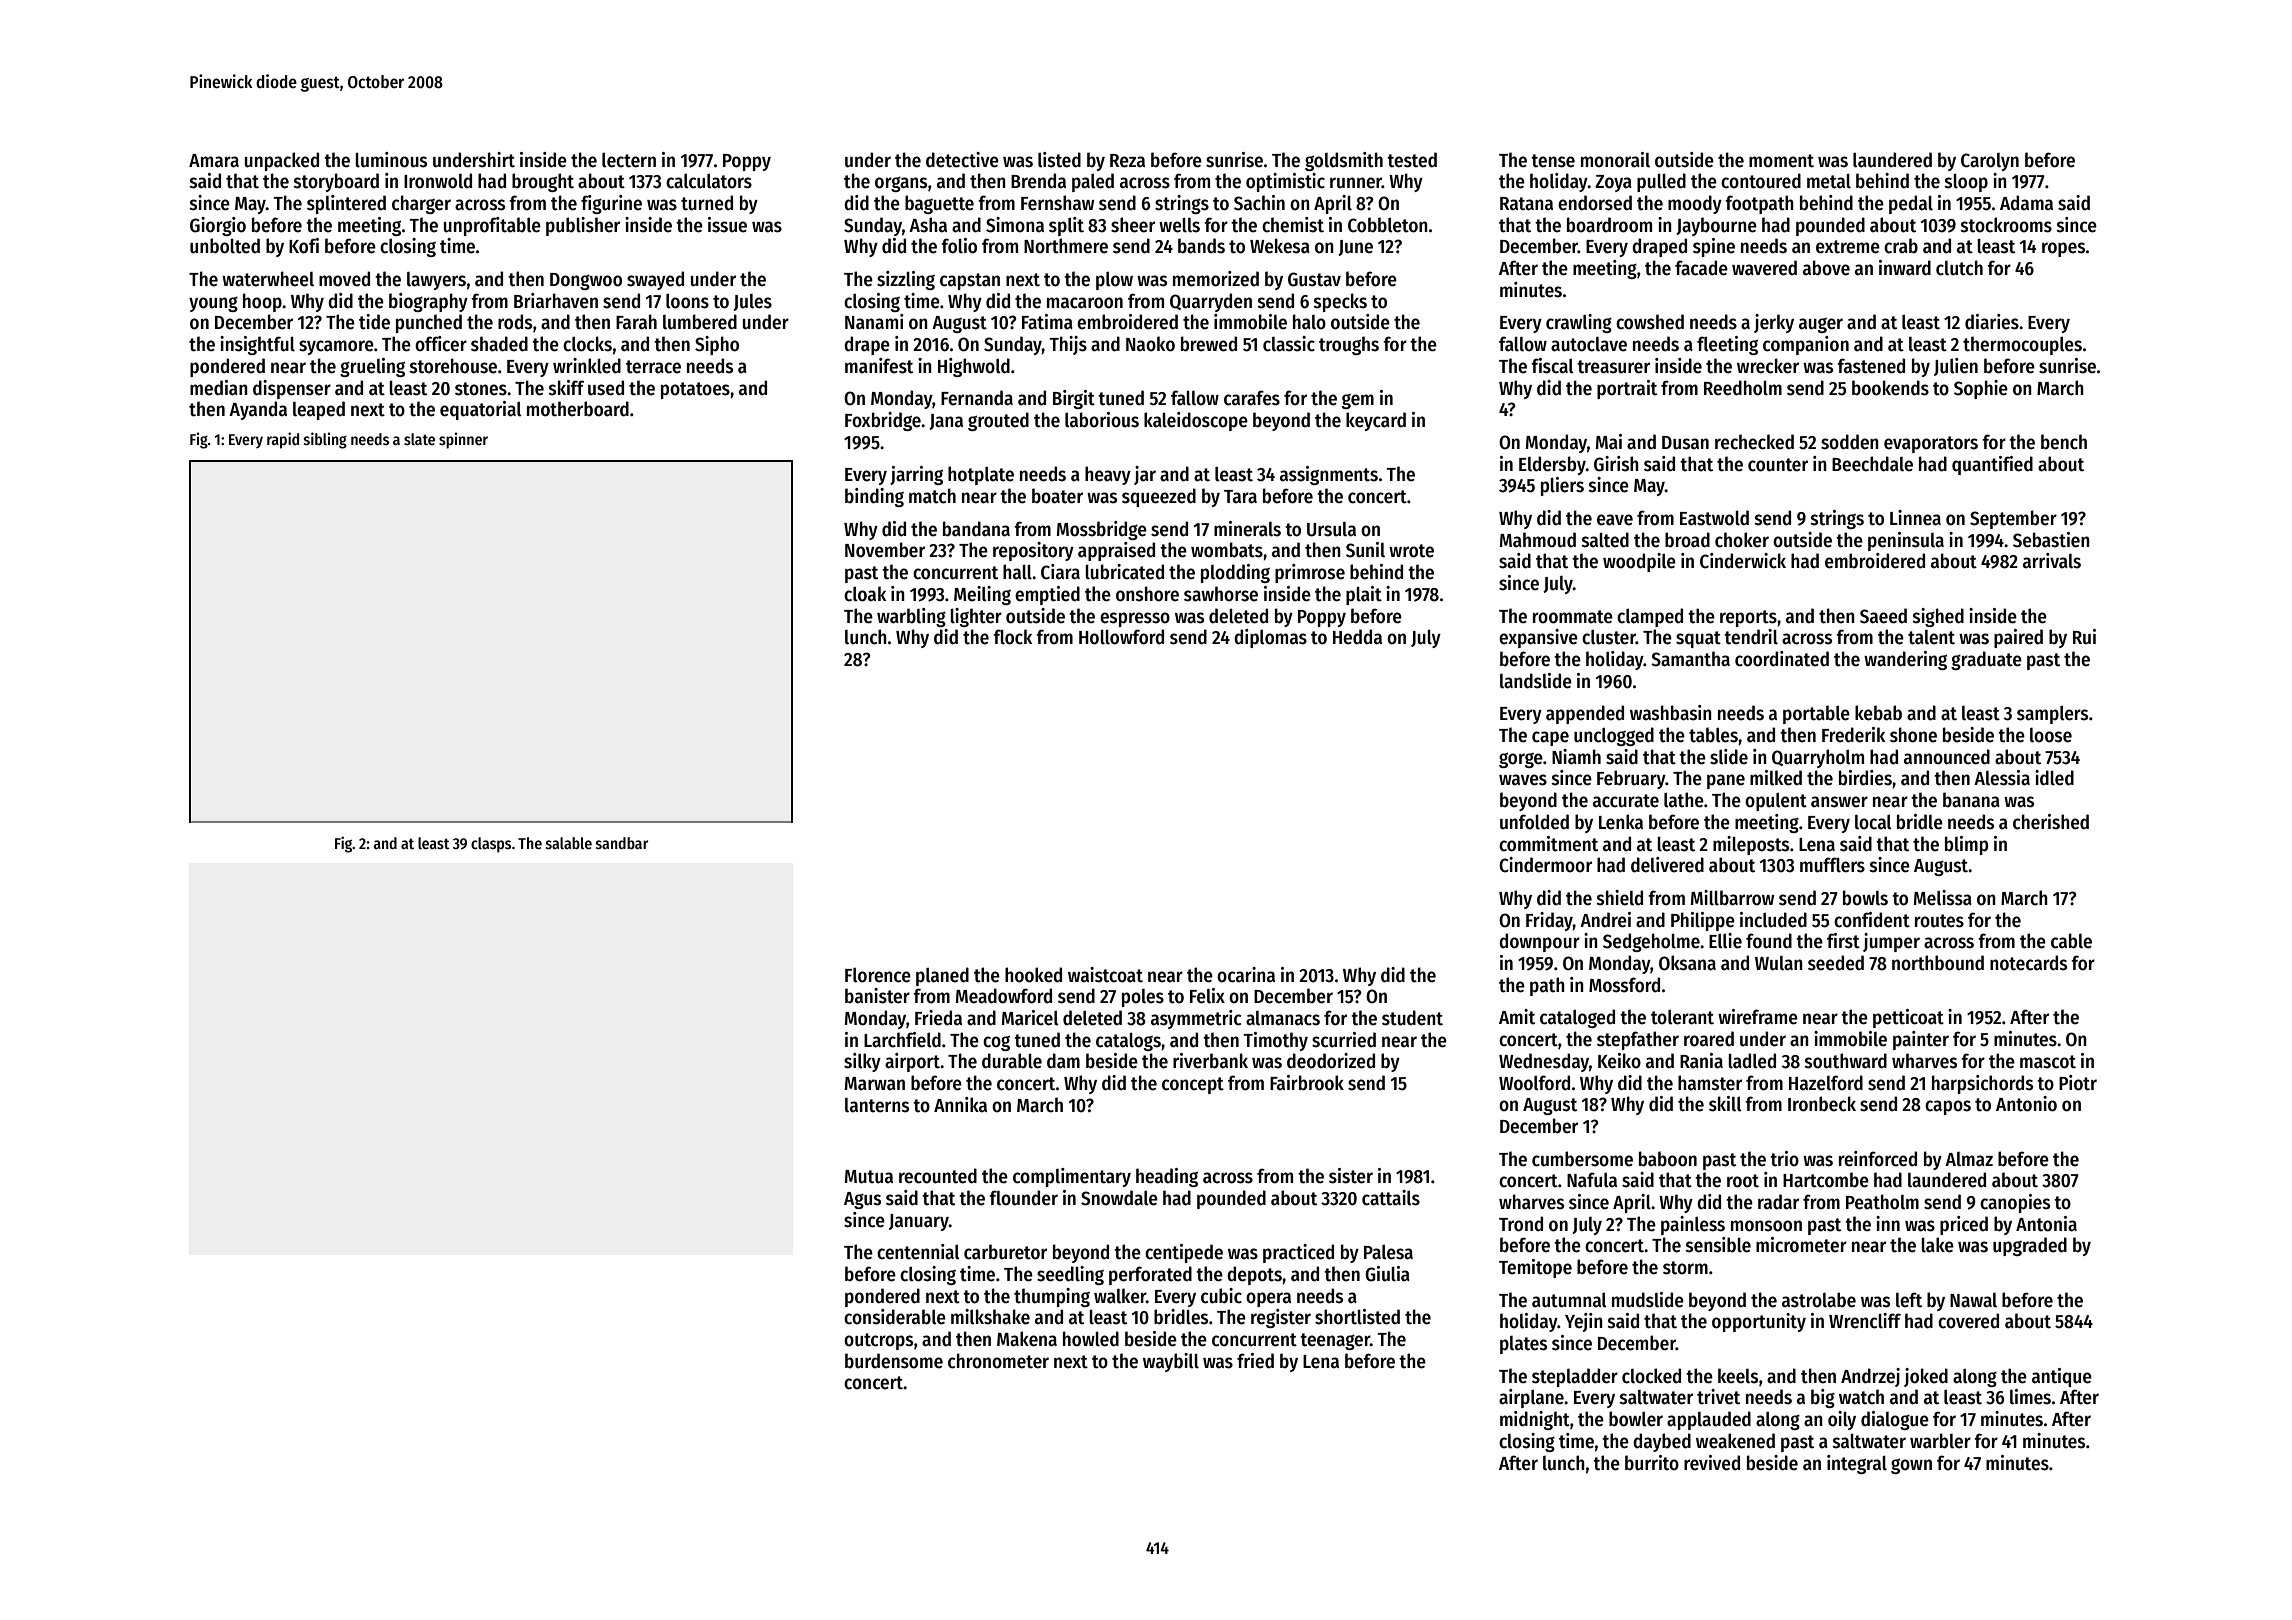  Describe the element at coordinates (865, 594) in the page. I see `cloak` at that location.
